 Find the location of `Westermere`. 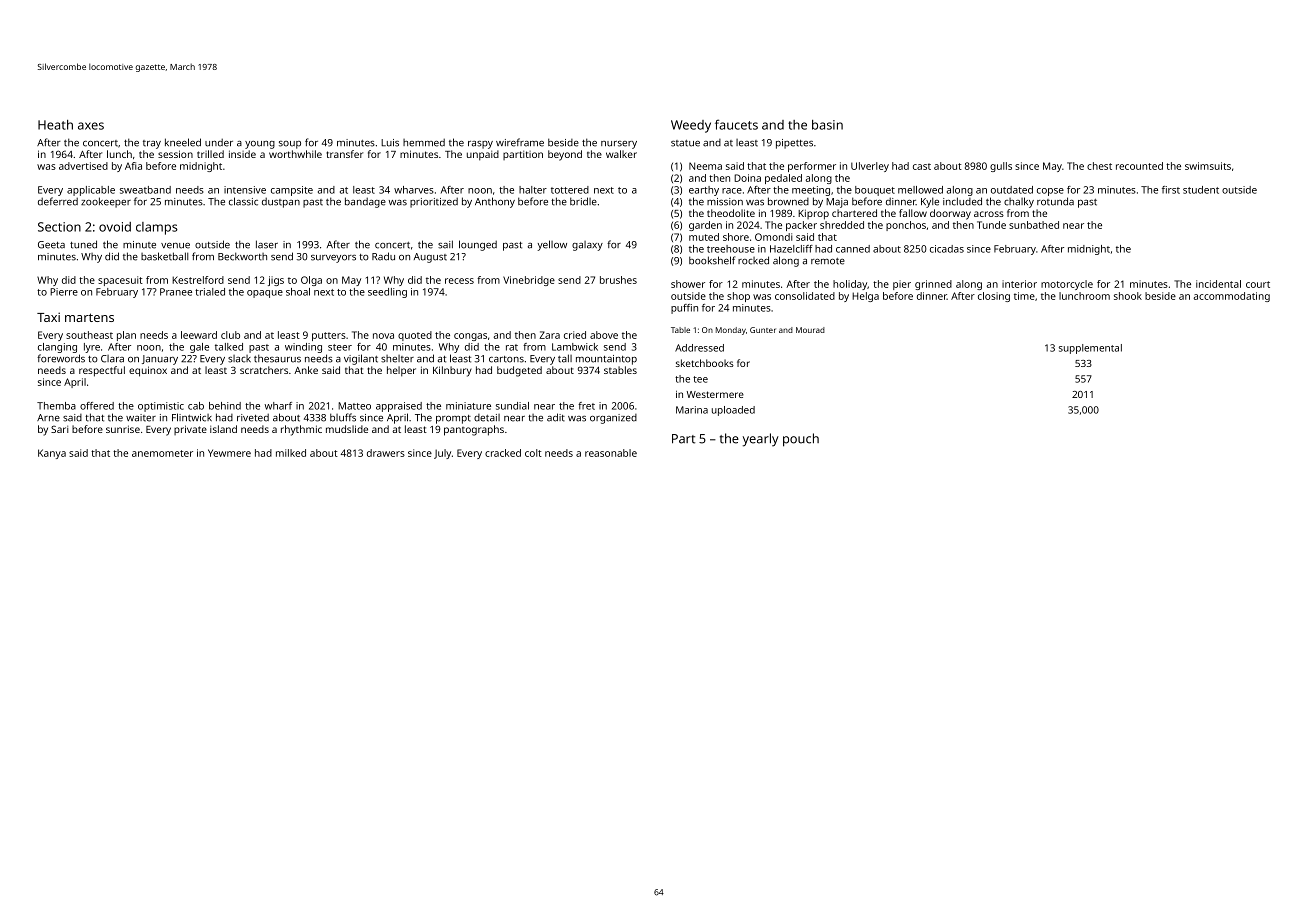

Westermere is located at coordinates (715, 394).
